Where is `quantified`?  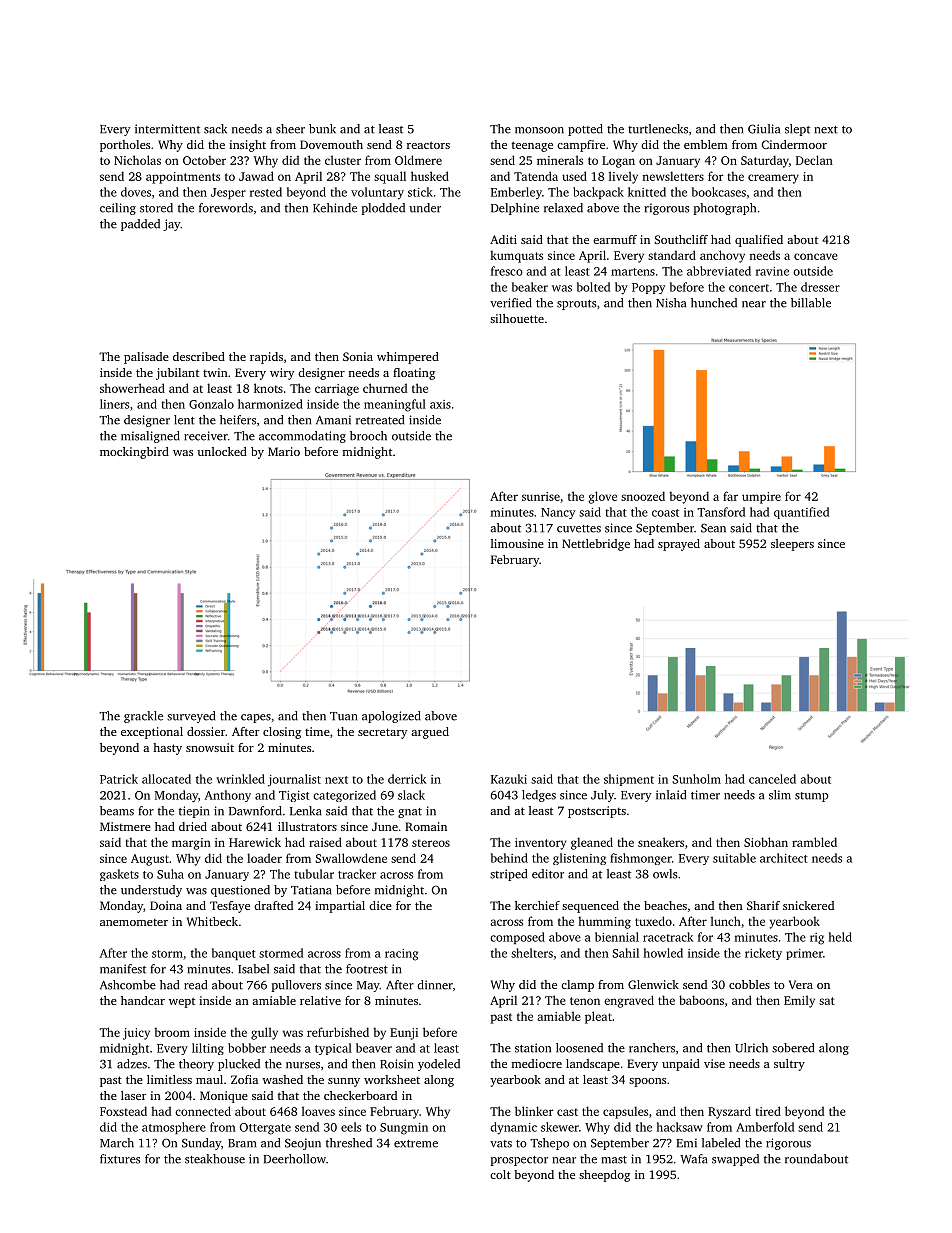 quantified is located at coordinates (801, 513).
